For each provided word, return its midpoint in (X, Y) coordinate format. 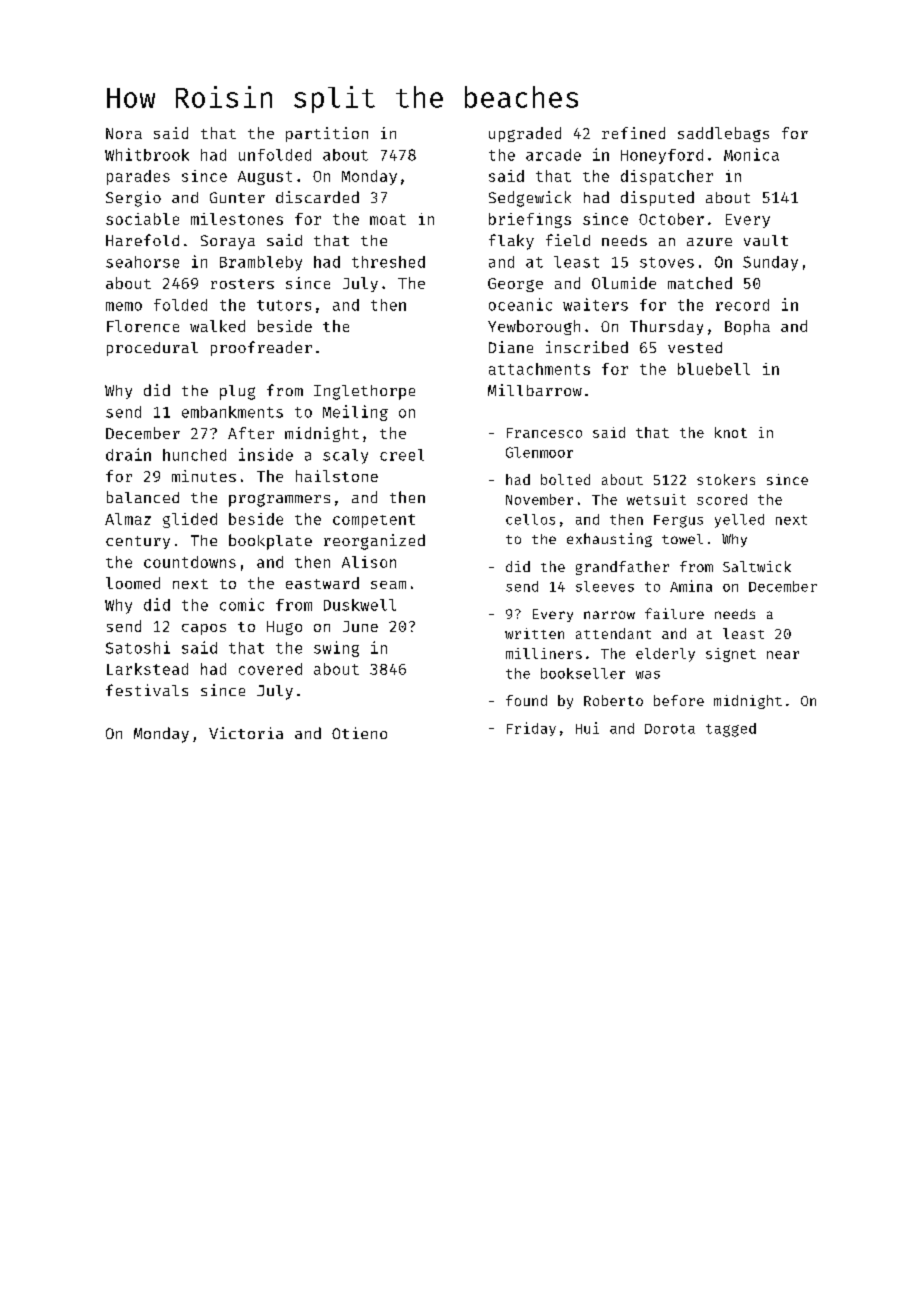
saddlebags (723, 134)
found (526, 700)
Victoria (246, 733)
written (534, 633)
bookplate (270, 542)
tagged (731, 730)
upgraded (525, 134)
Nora (124, 133)
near (783, 655)
